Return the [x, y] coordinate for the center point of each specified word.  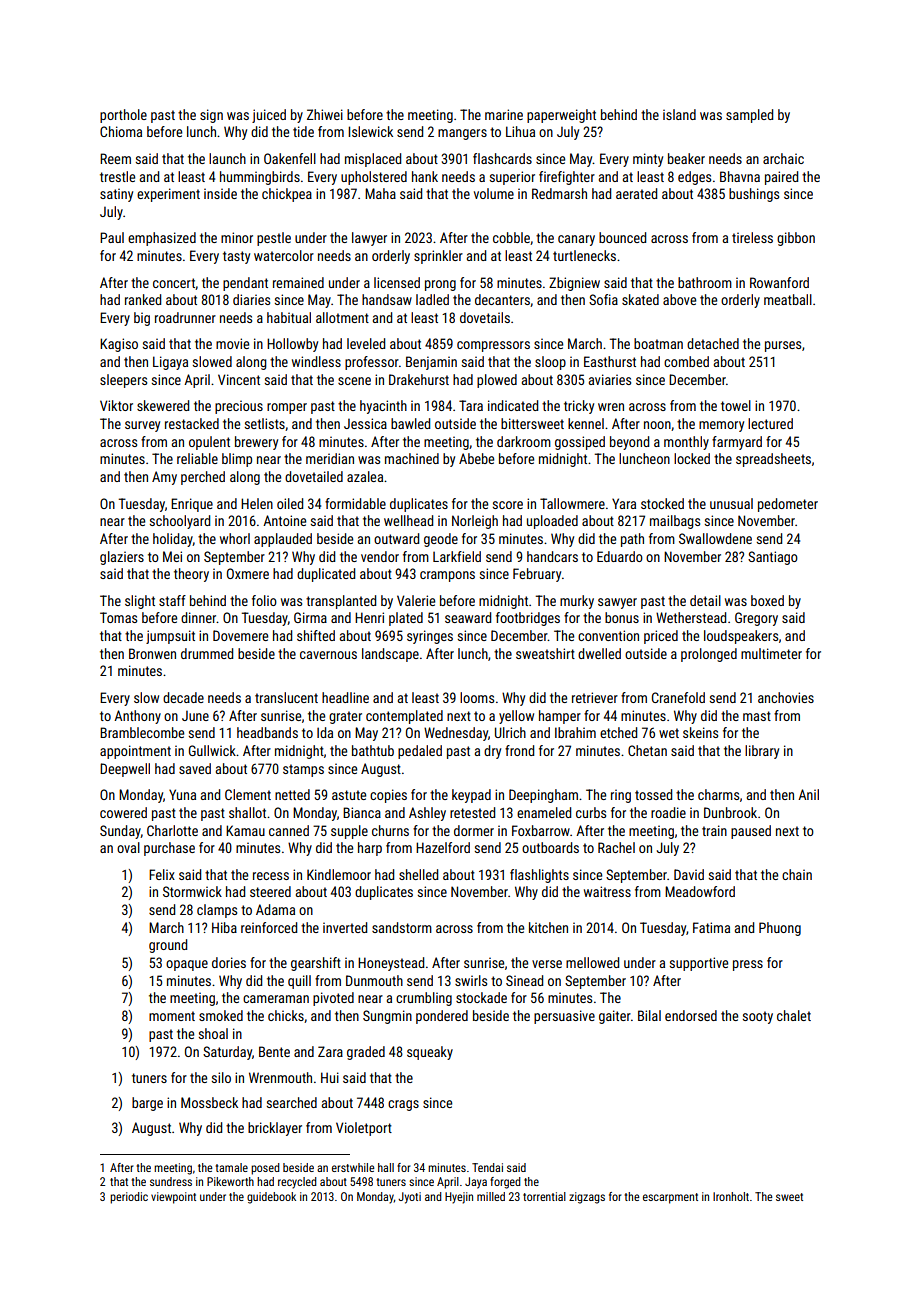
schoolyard [180, 522]
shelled [418, 874]
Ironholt [731, 1196]
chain [797, 874]
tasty [236, 257]
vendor [380, 556]
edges [694, 178]
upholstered [374, 178]
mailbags [675, 522]
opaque [187, 965]
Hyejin [459, 1198]
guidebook [271, 1198]
